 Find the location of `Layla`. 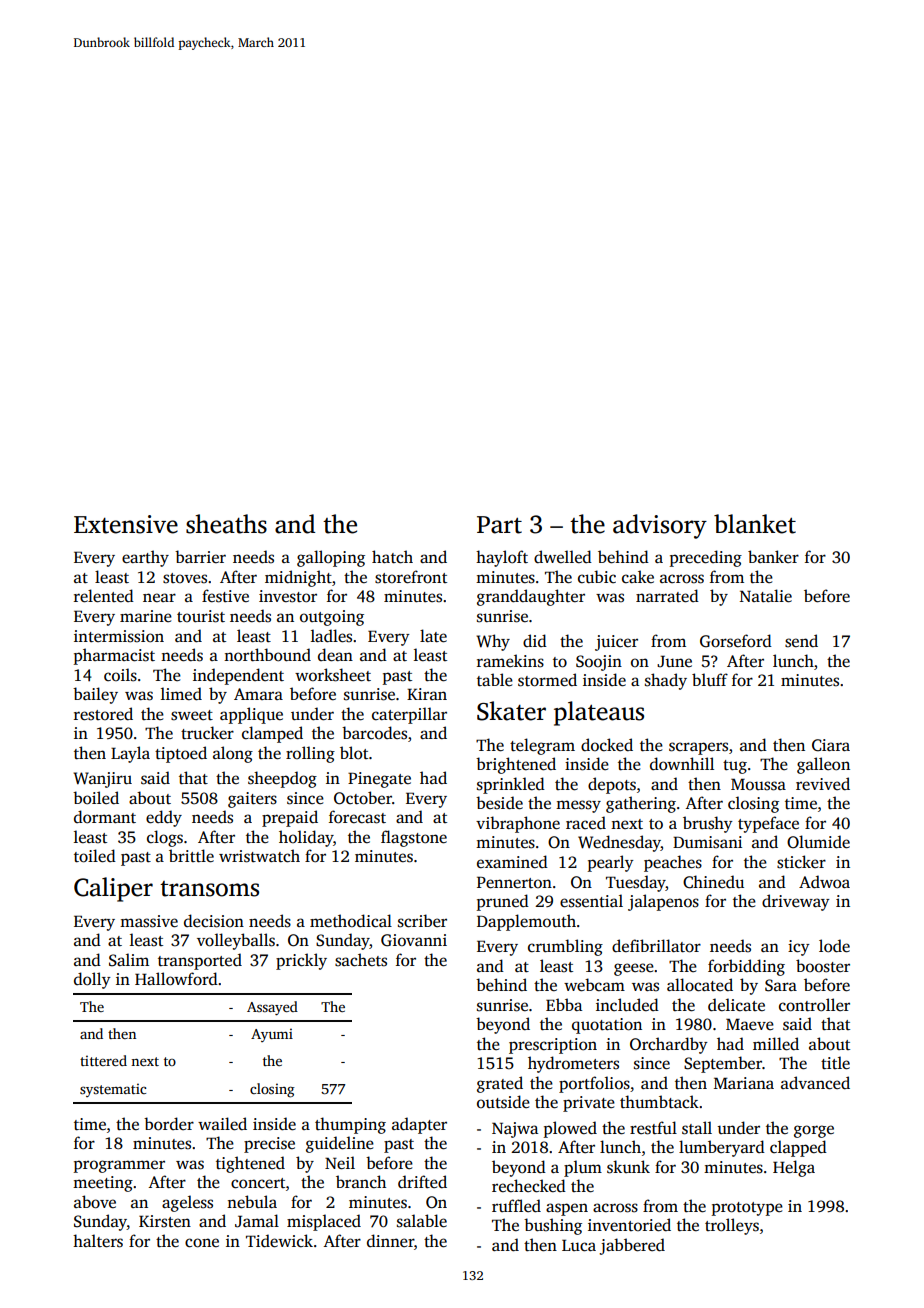

Layla is located at coordinates (130, 754).
